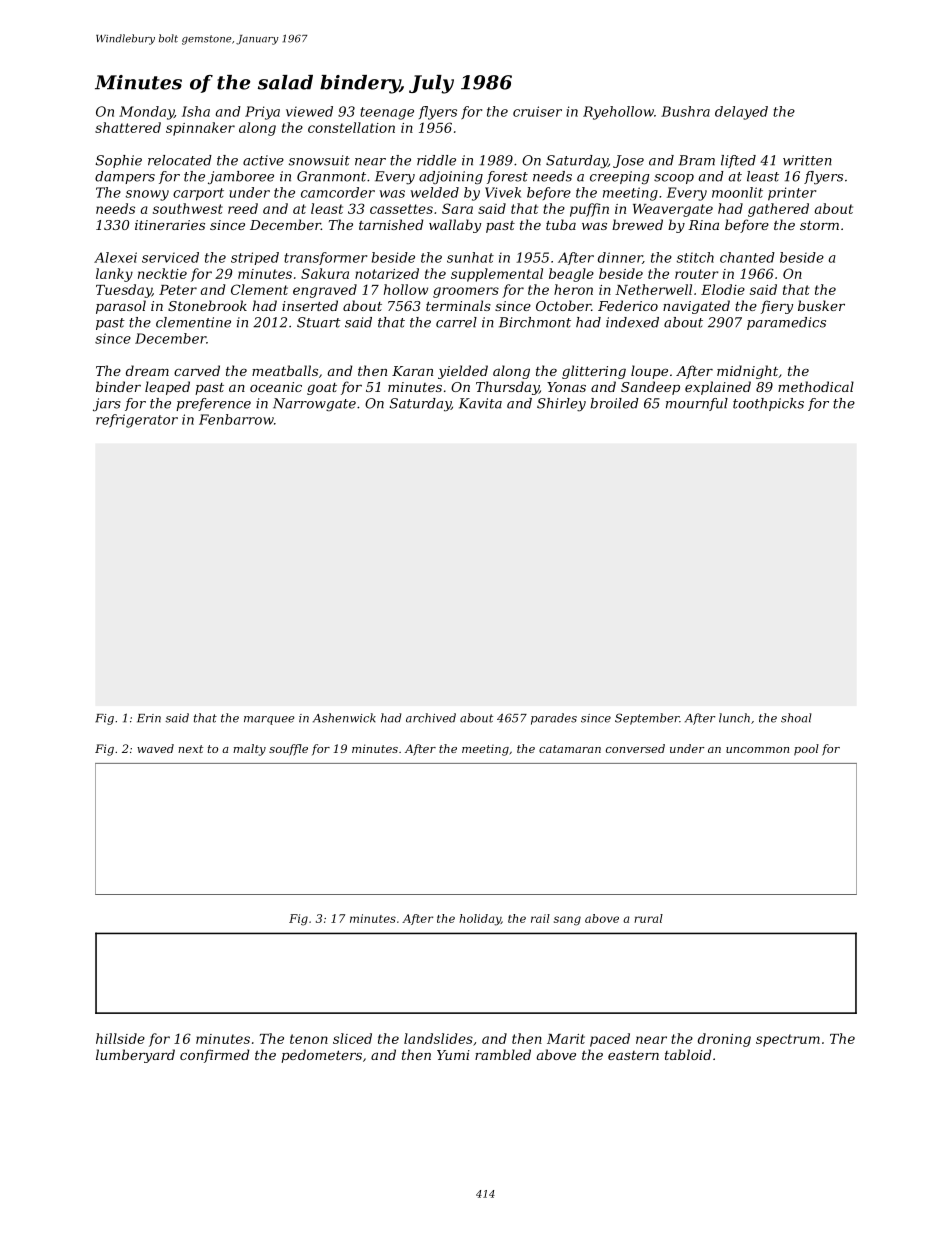  What do you see at coordinates (321, 1056) in the screenshot?
I see `pedometers` at bounding box center [321, 1056].
